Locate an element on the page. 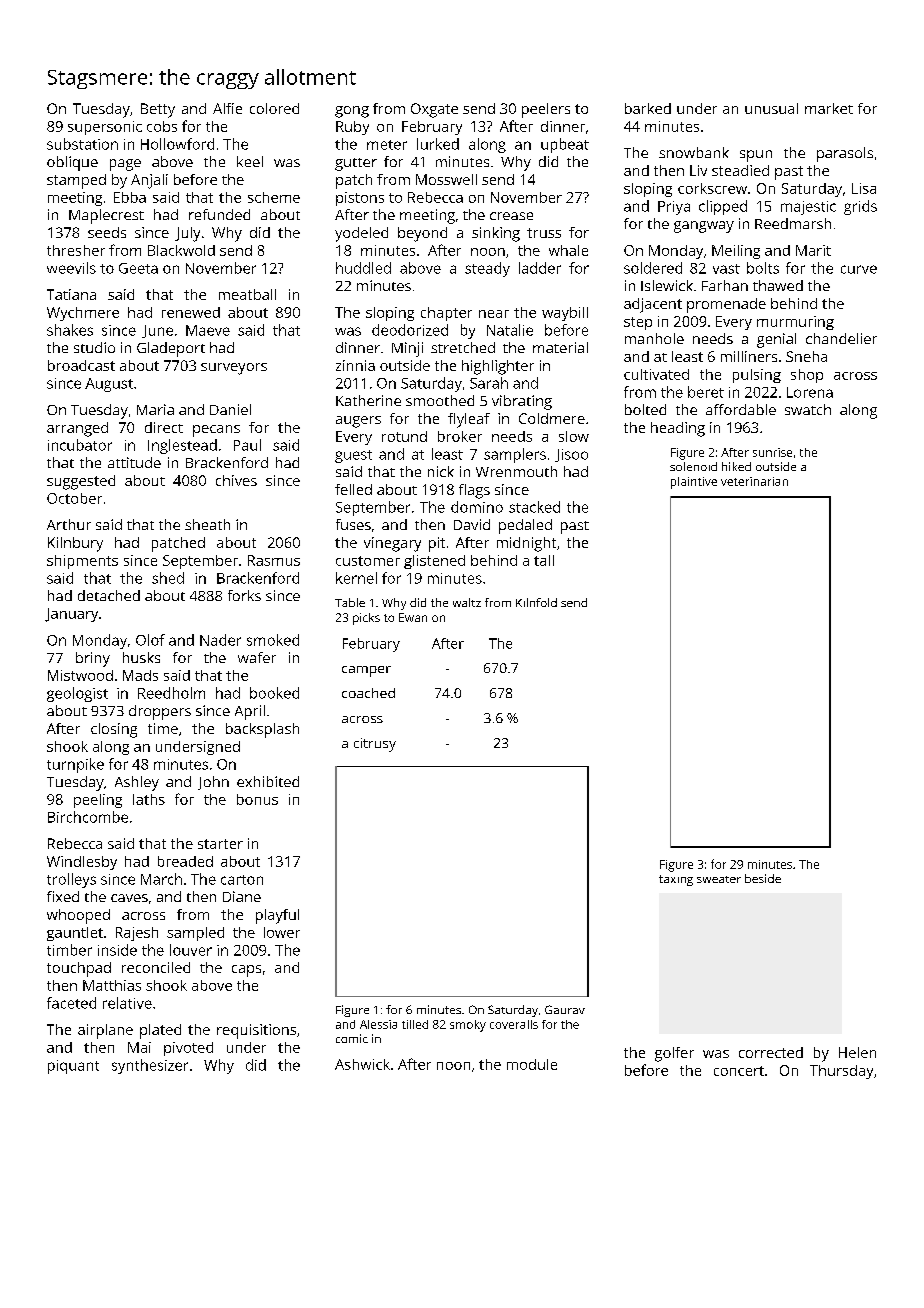 The image size is (924, 1308). smoothed is located at coordinates (440, 400).
